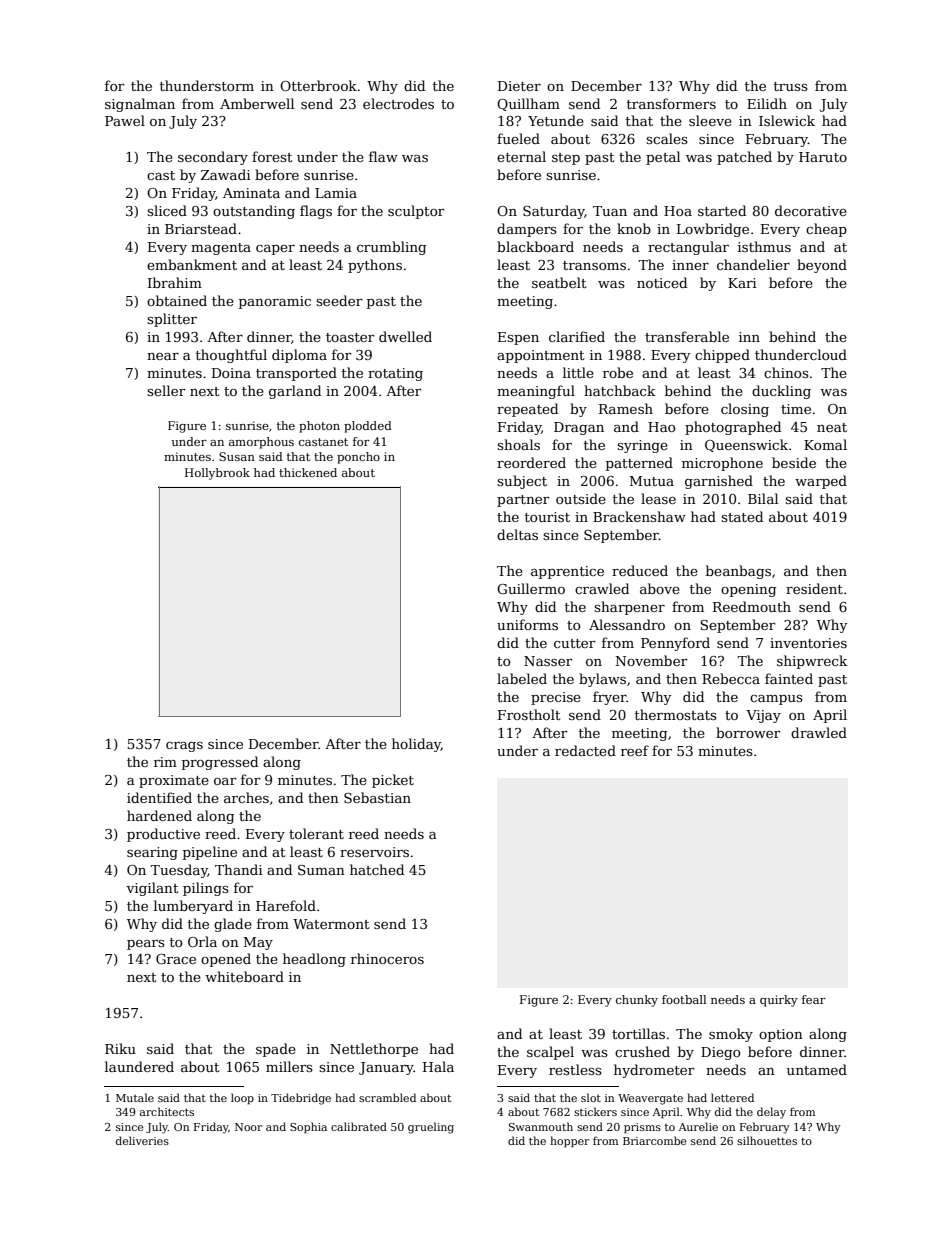 The width and height of the document is (952, 1233). Describe the element at coordinates (176, 959) in the document. I see `Grace` at that location.
